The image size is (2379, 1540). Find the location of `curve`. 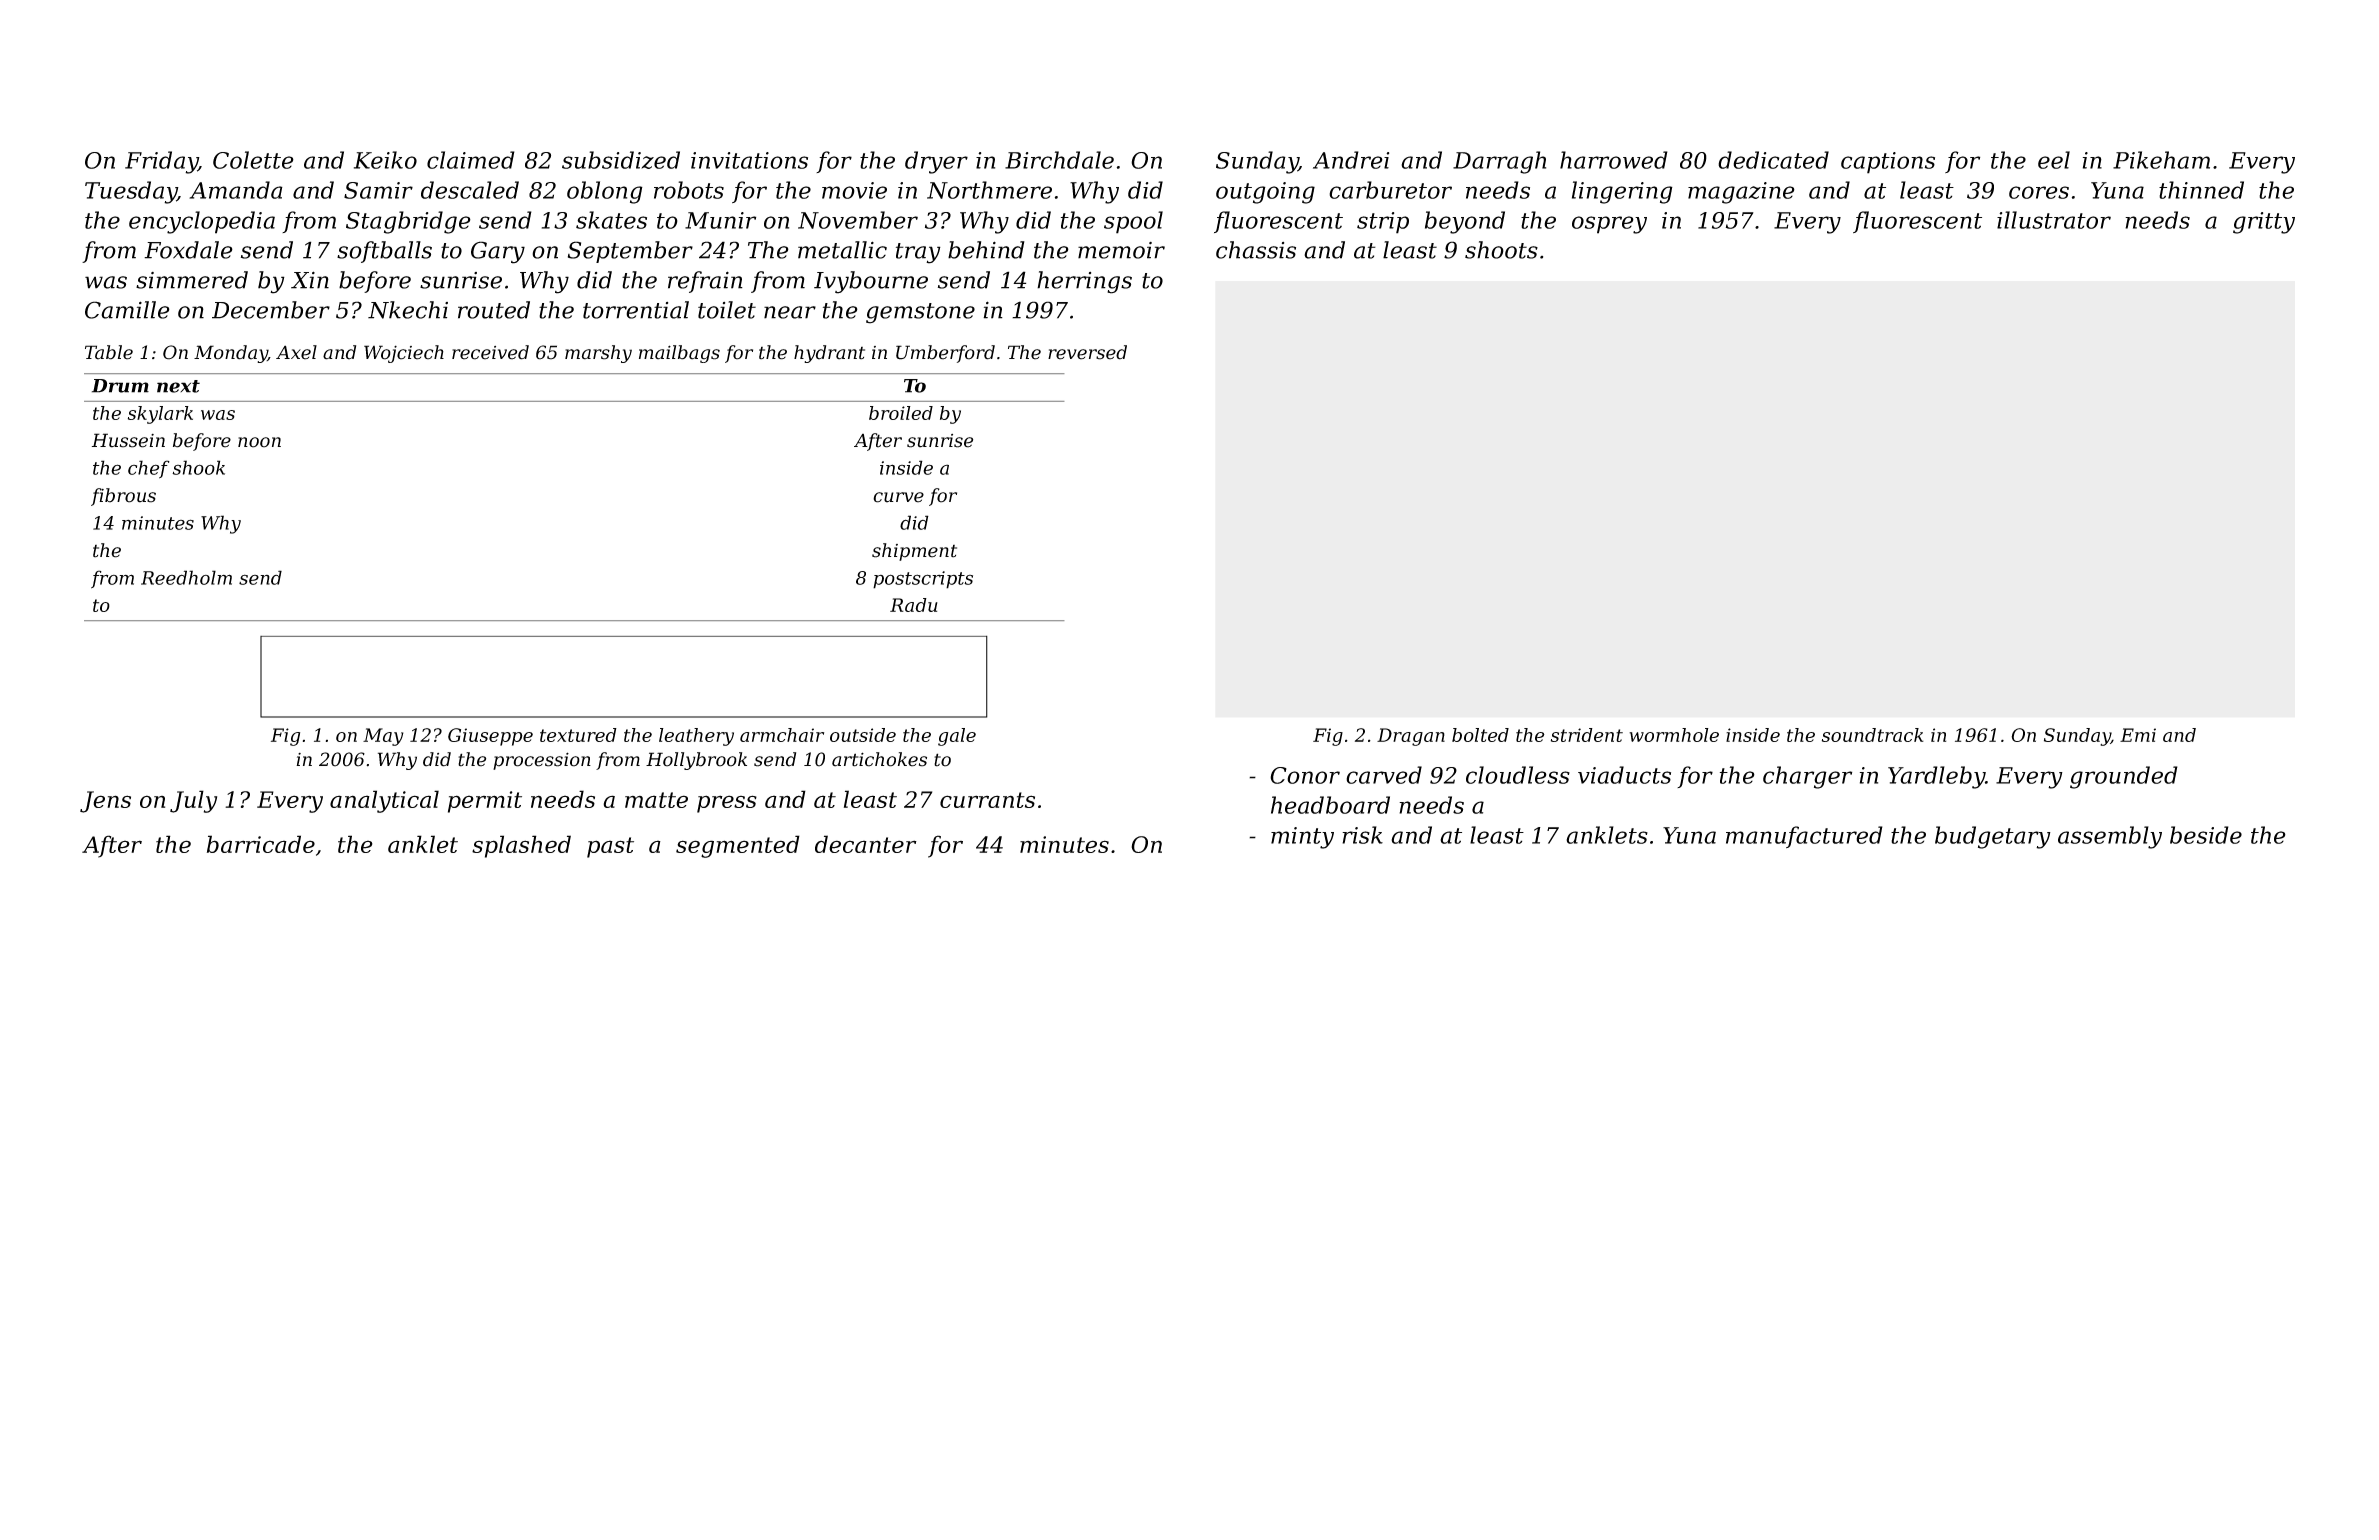

curve is located at coordinates (898, 497).
